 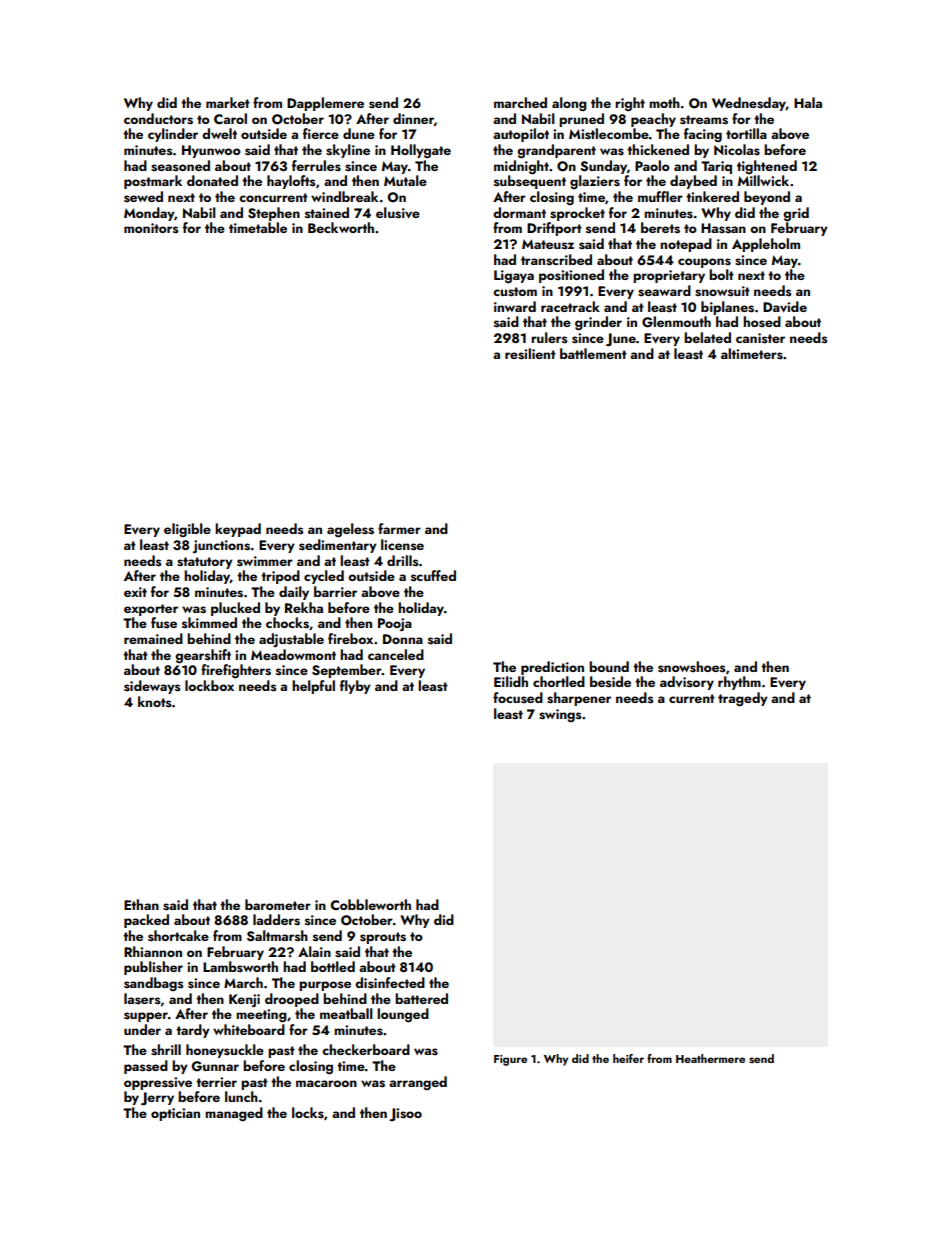 What do you see at coordinates (238, 530) in the page?
I see `keypad` at bounding box center [238, 530].
